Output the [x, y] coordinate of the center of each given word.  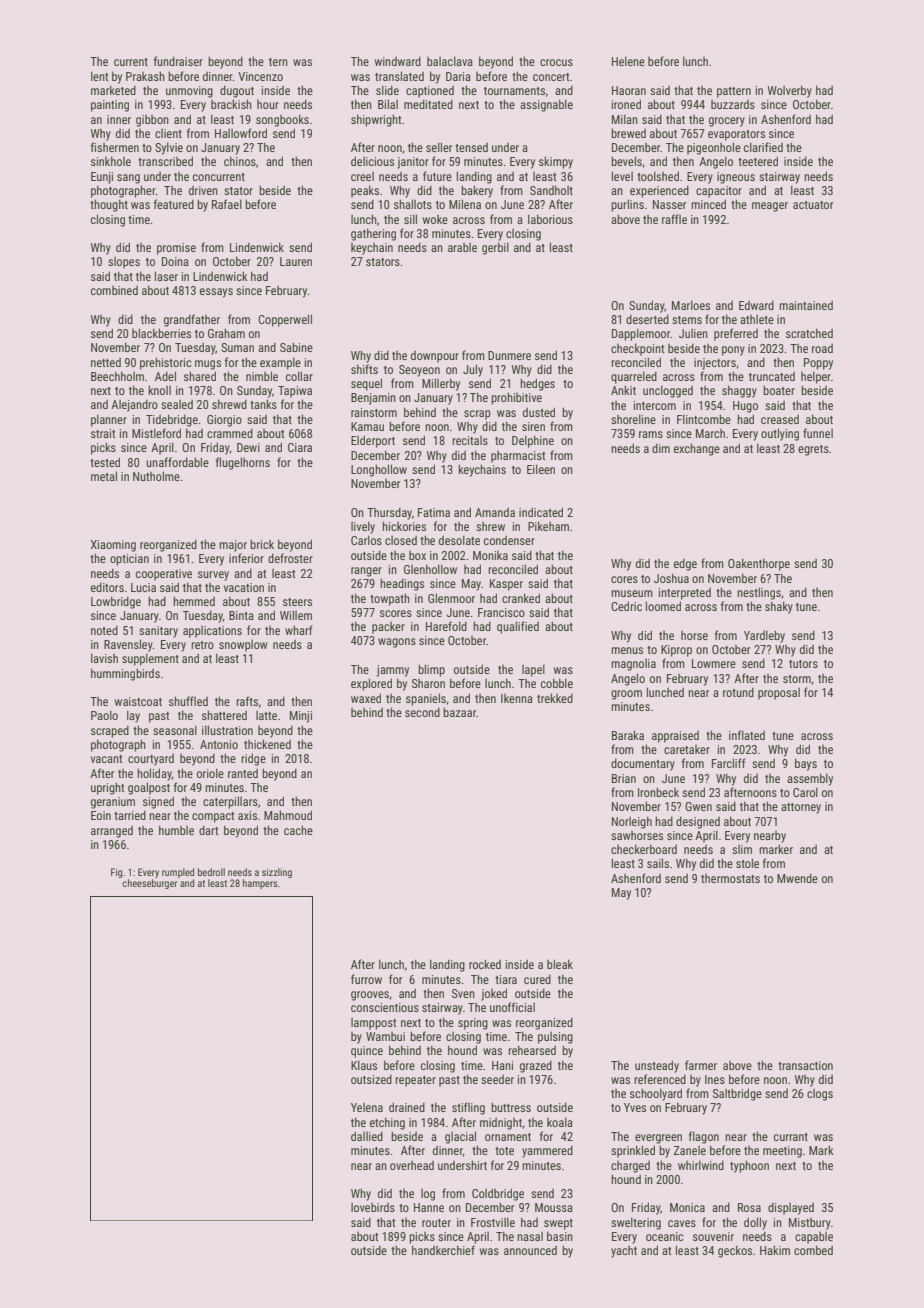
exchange [697, 449]
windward [398, 61]
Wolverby [790, 91]
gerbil [495, 248]
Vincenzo [260, 76]
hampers [260, 884]
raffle [674, 219]
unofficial [512, 1007]
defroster [290, 558]
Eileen [541, 469]
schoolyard [656, 1094]
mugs [208, 365]
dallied [367, 1136]
